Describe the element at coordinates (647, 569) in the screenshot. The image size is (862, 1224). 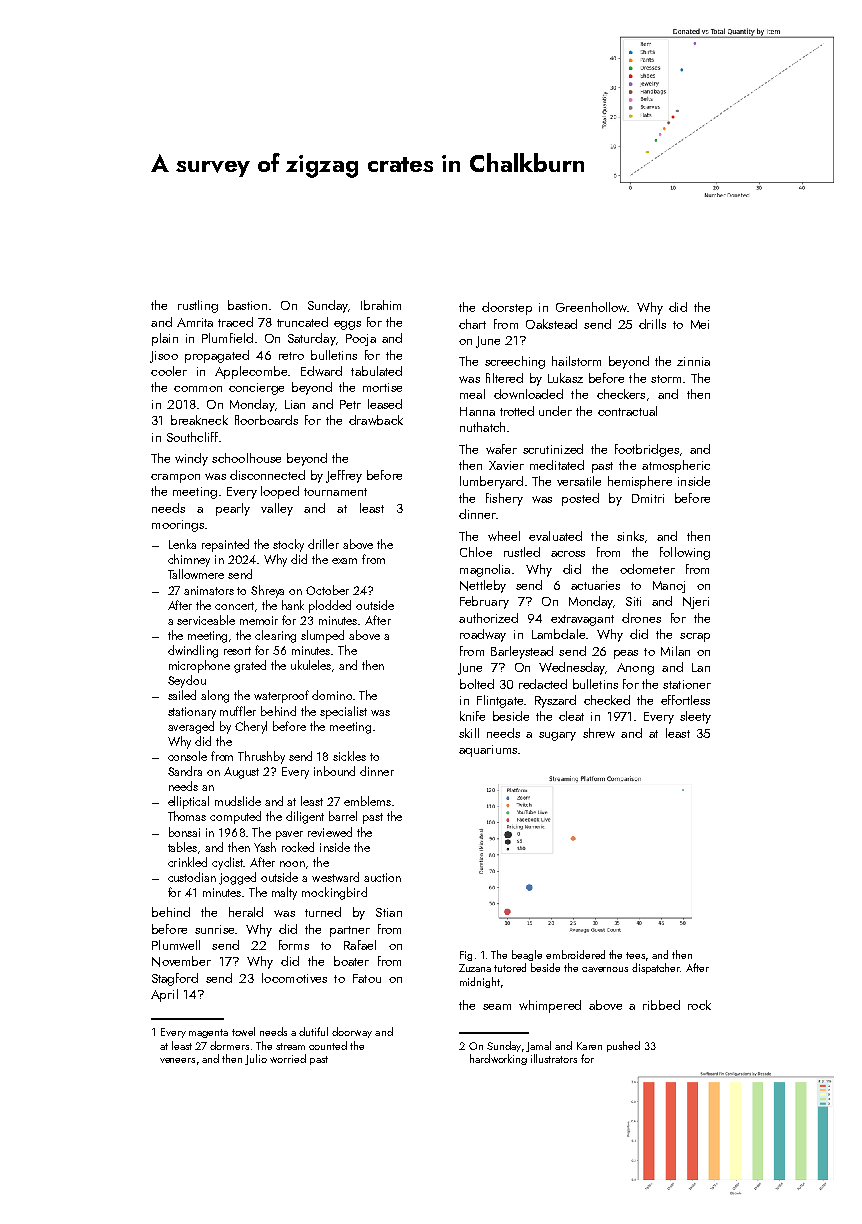
I see `odometer` at that location.
